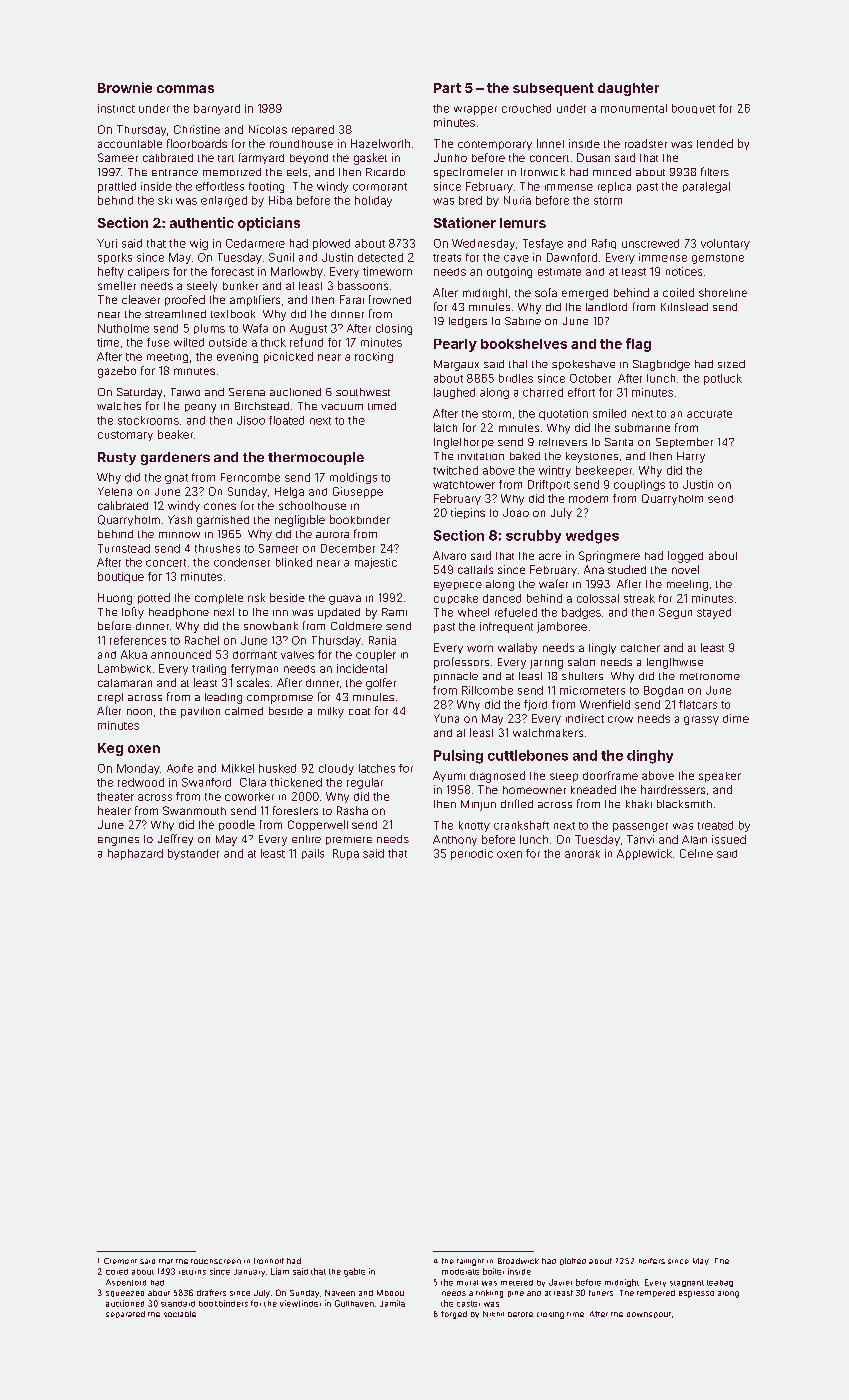  What do you see at coordinates (354, 1303) in the image?
I see `Gullhaven` at bounding box center [354, 1303].
